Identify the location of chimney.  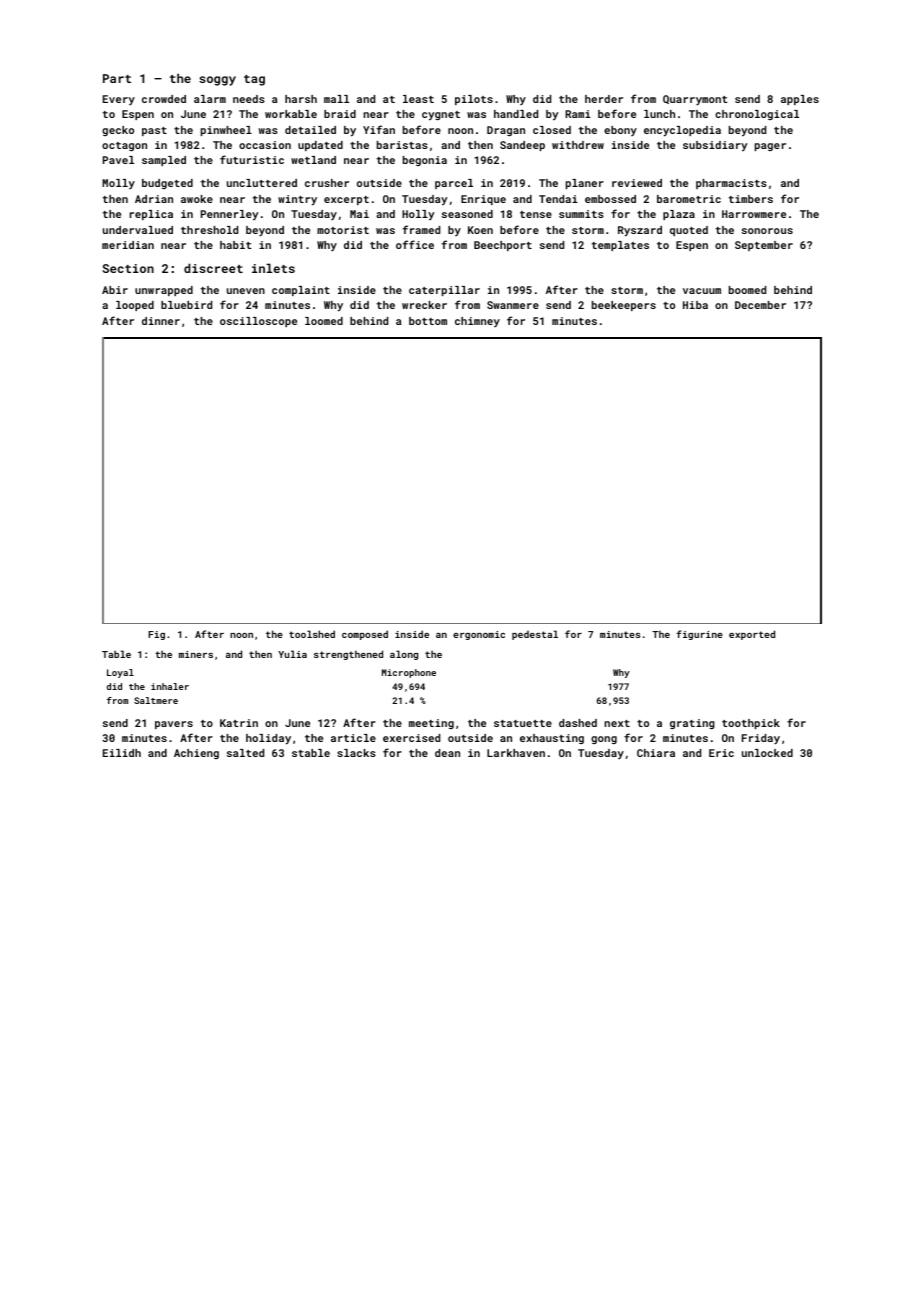
(477, 322).
